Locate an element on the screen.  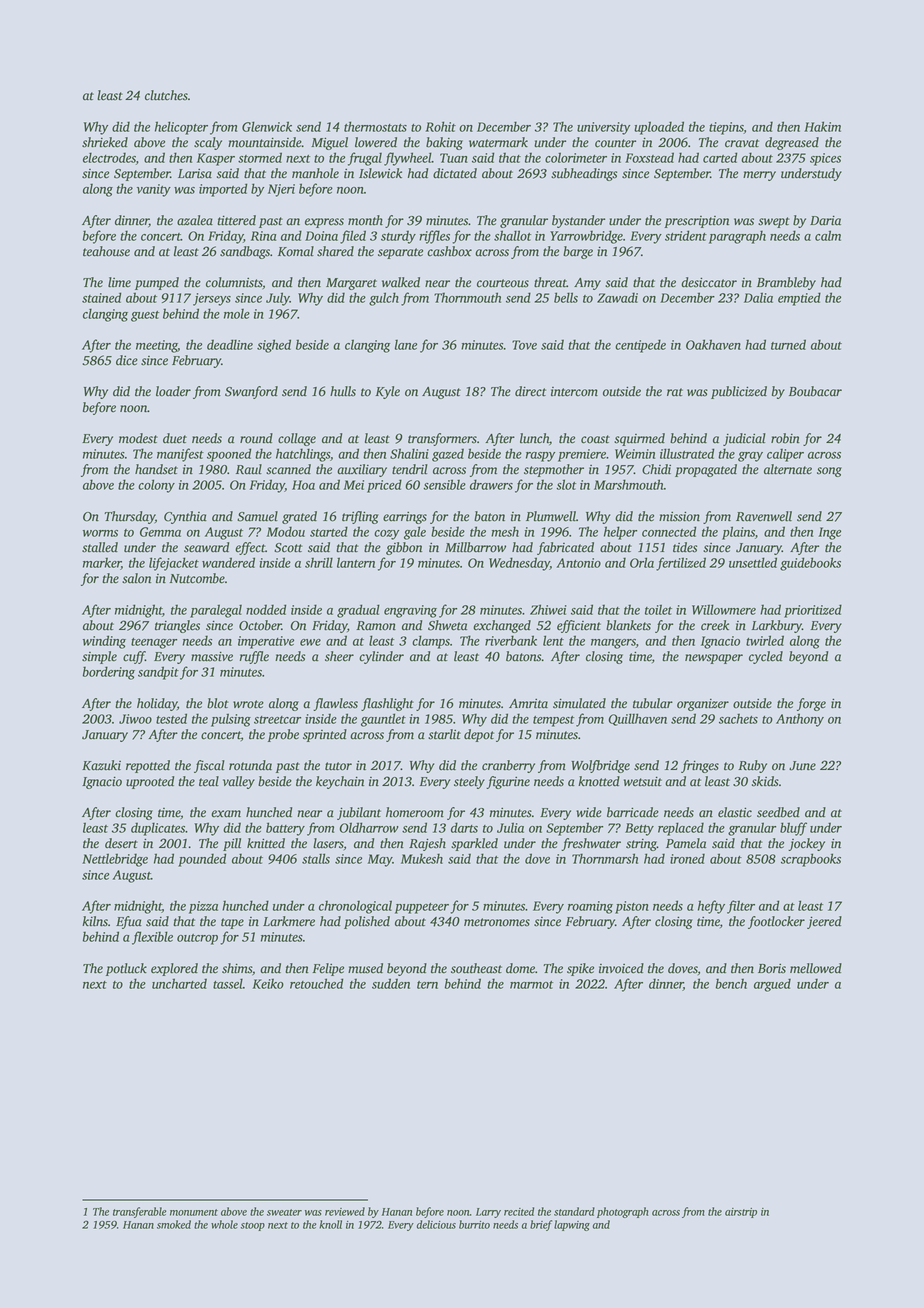
monument is located at coordinates (194, 1212).
